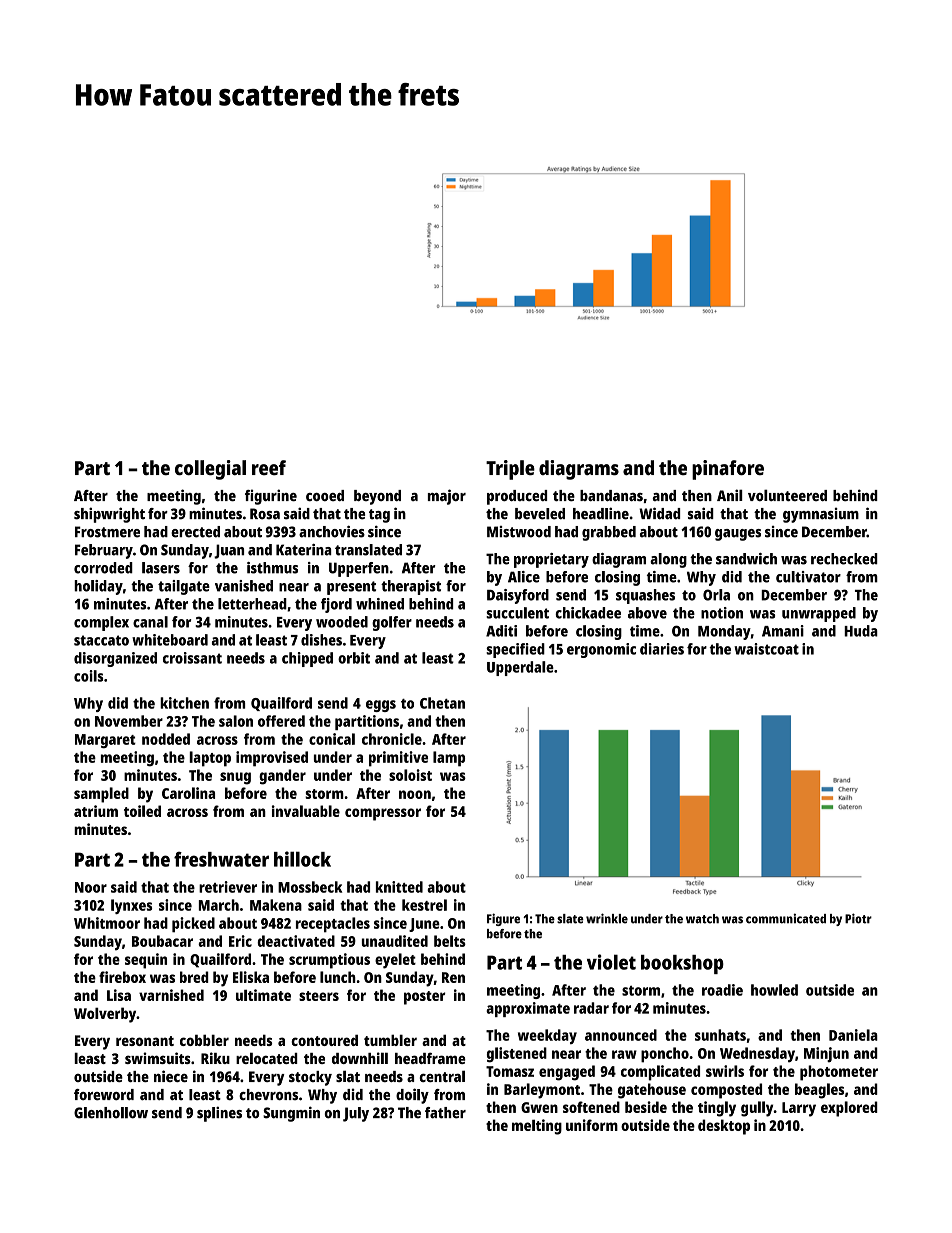 The width and height of the image is (952, 1233). I want to click on splines, so click(219, 1114).
